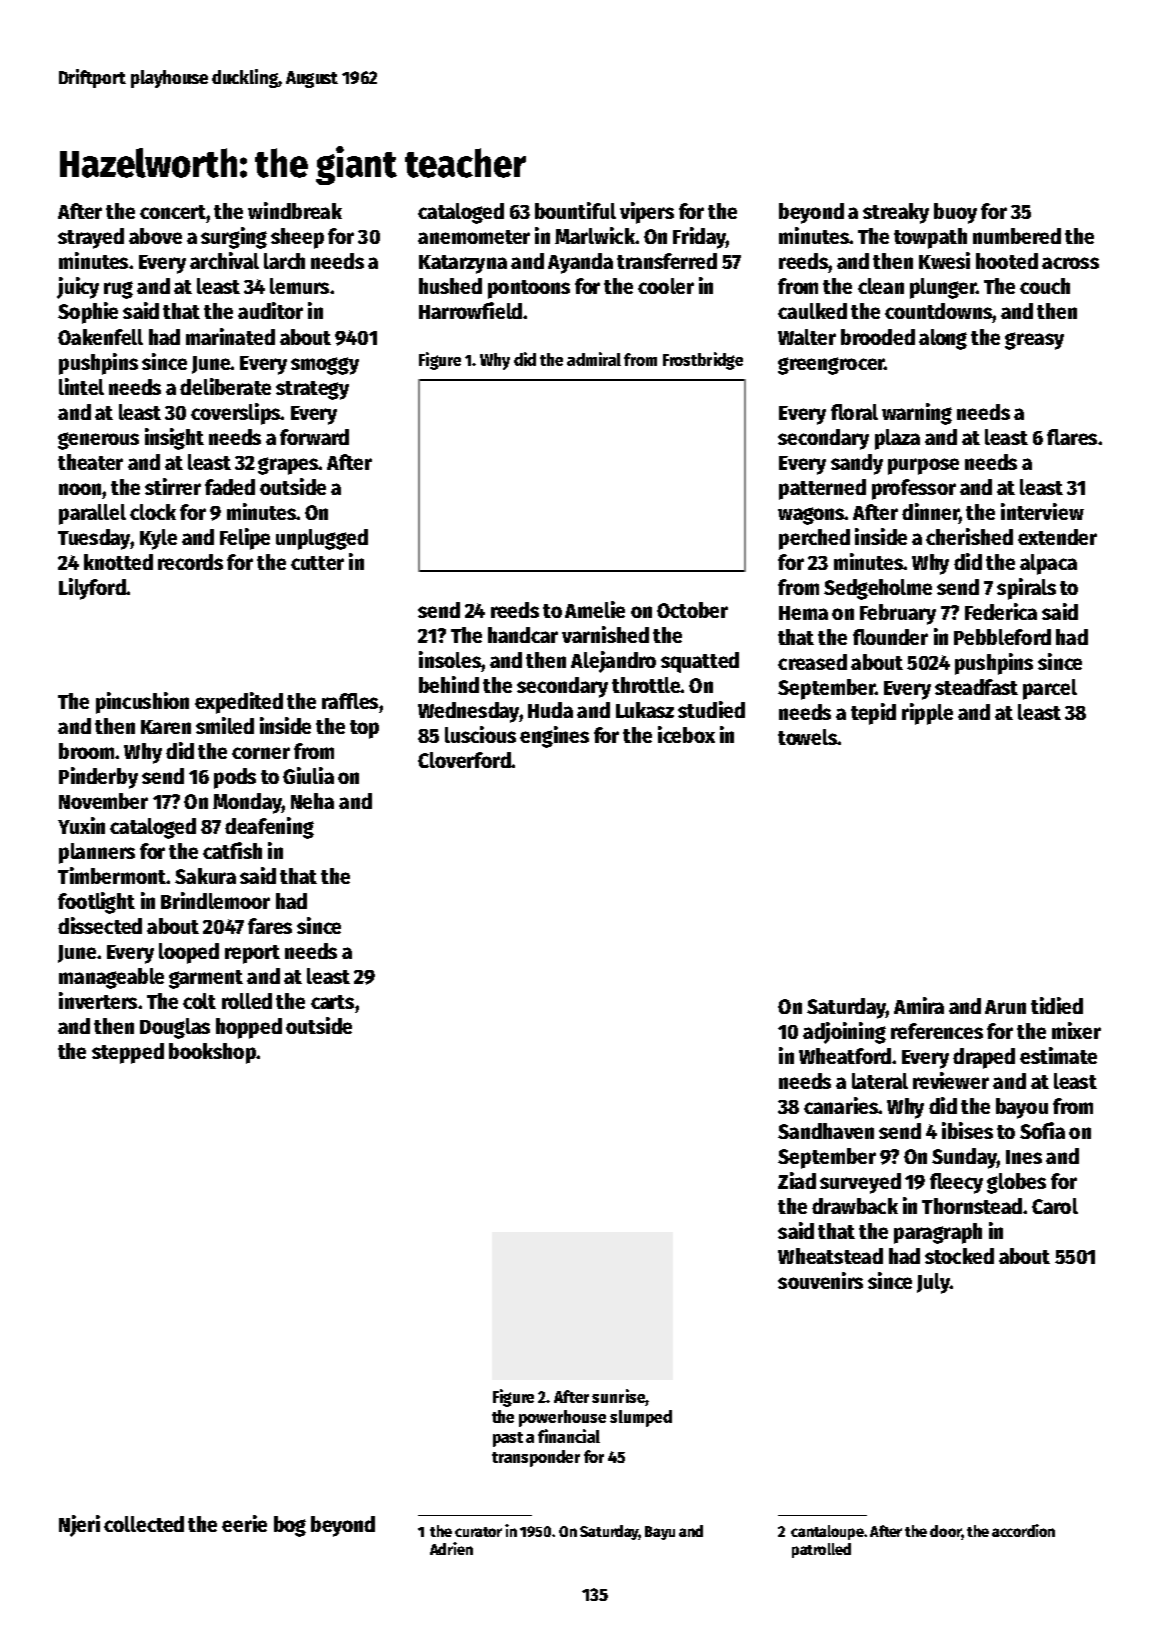  What do you see at coordinates (212, 1053) in the screenshot?
I see `bookshop` at bounding box center [212, 1053].
